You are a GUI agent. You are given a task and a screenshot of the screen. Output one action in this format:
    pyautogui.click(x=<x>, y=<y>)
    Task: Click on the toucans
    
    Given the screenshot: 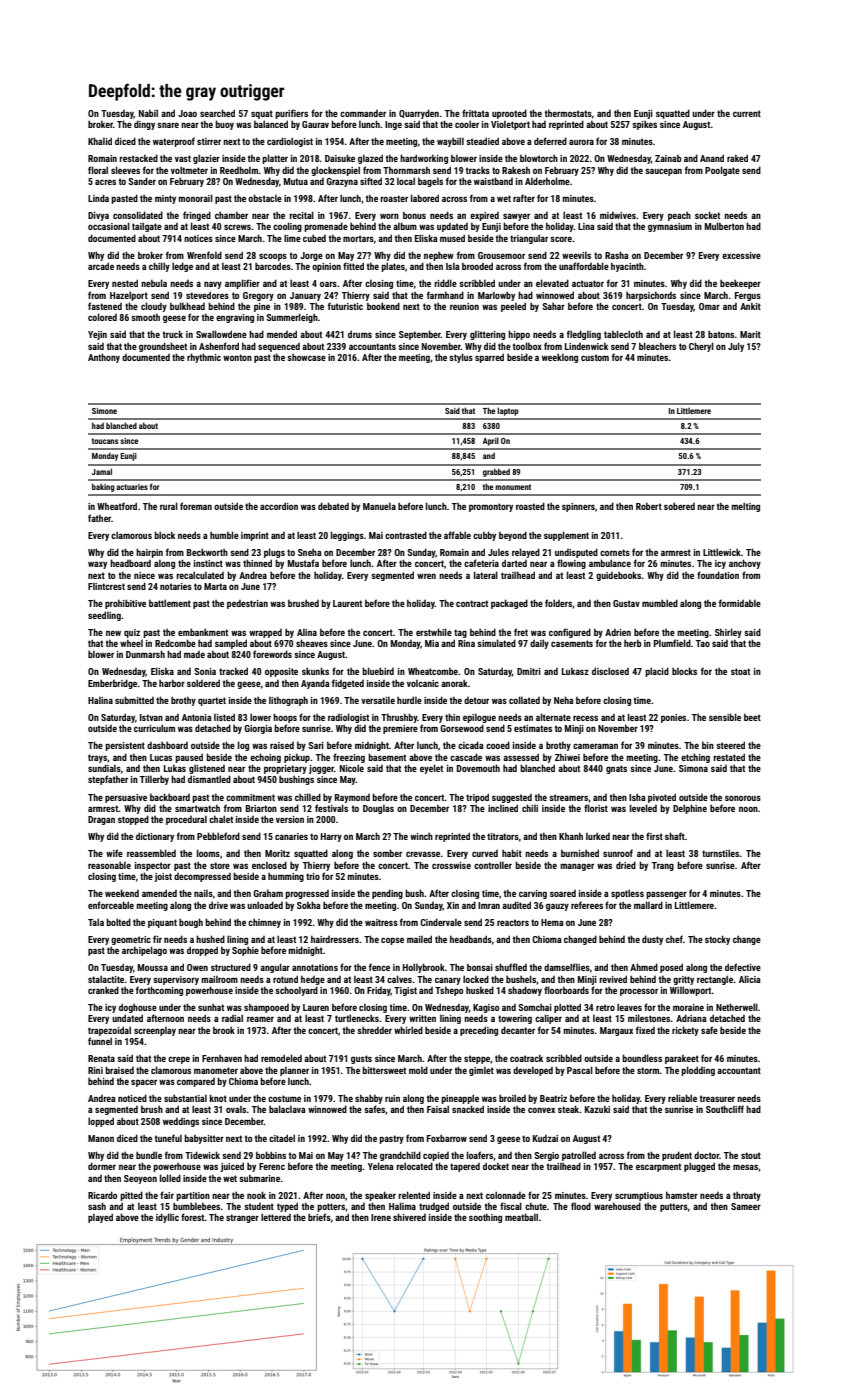 What is the action you would take?
    pyautogui.click(x=105, y=441)
